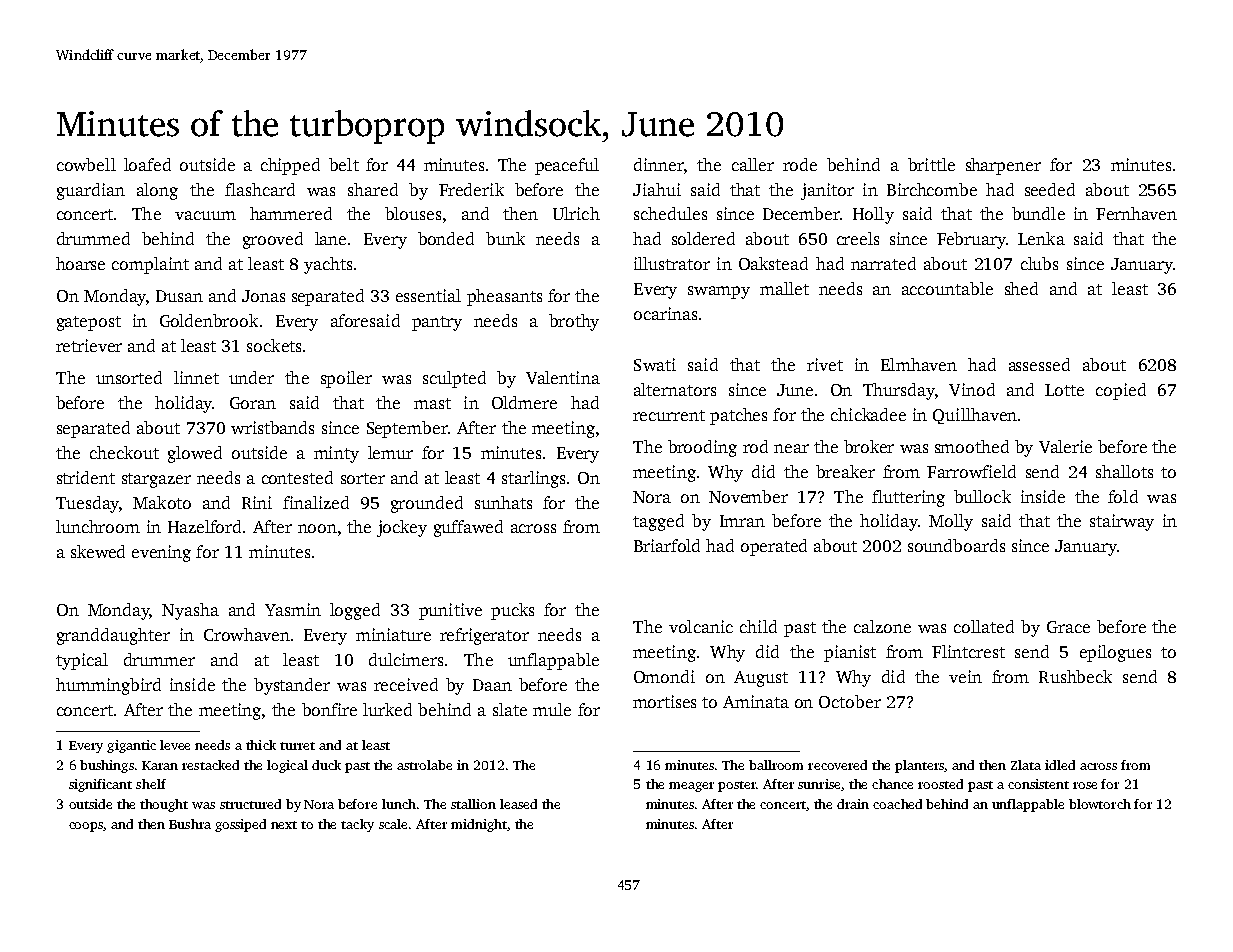  I want to click on evening, so click(161, 553).
